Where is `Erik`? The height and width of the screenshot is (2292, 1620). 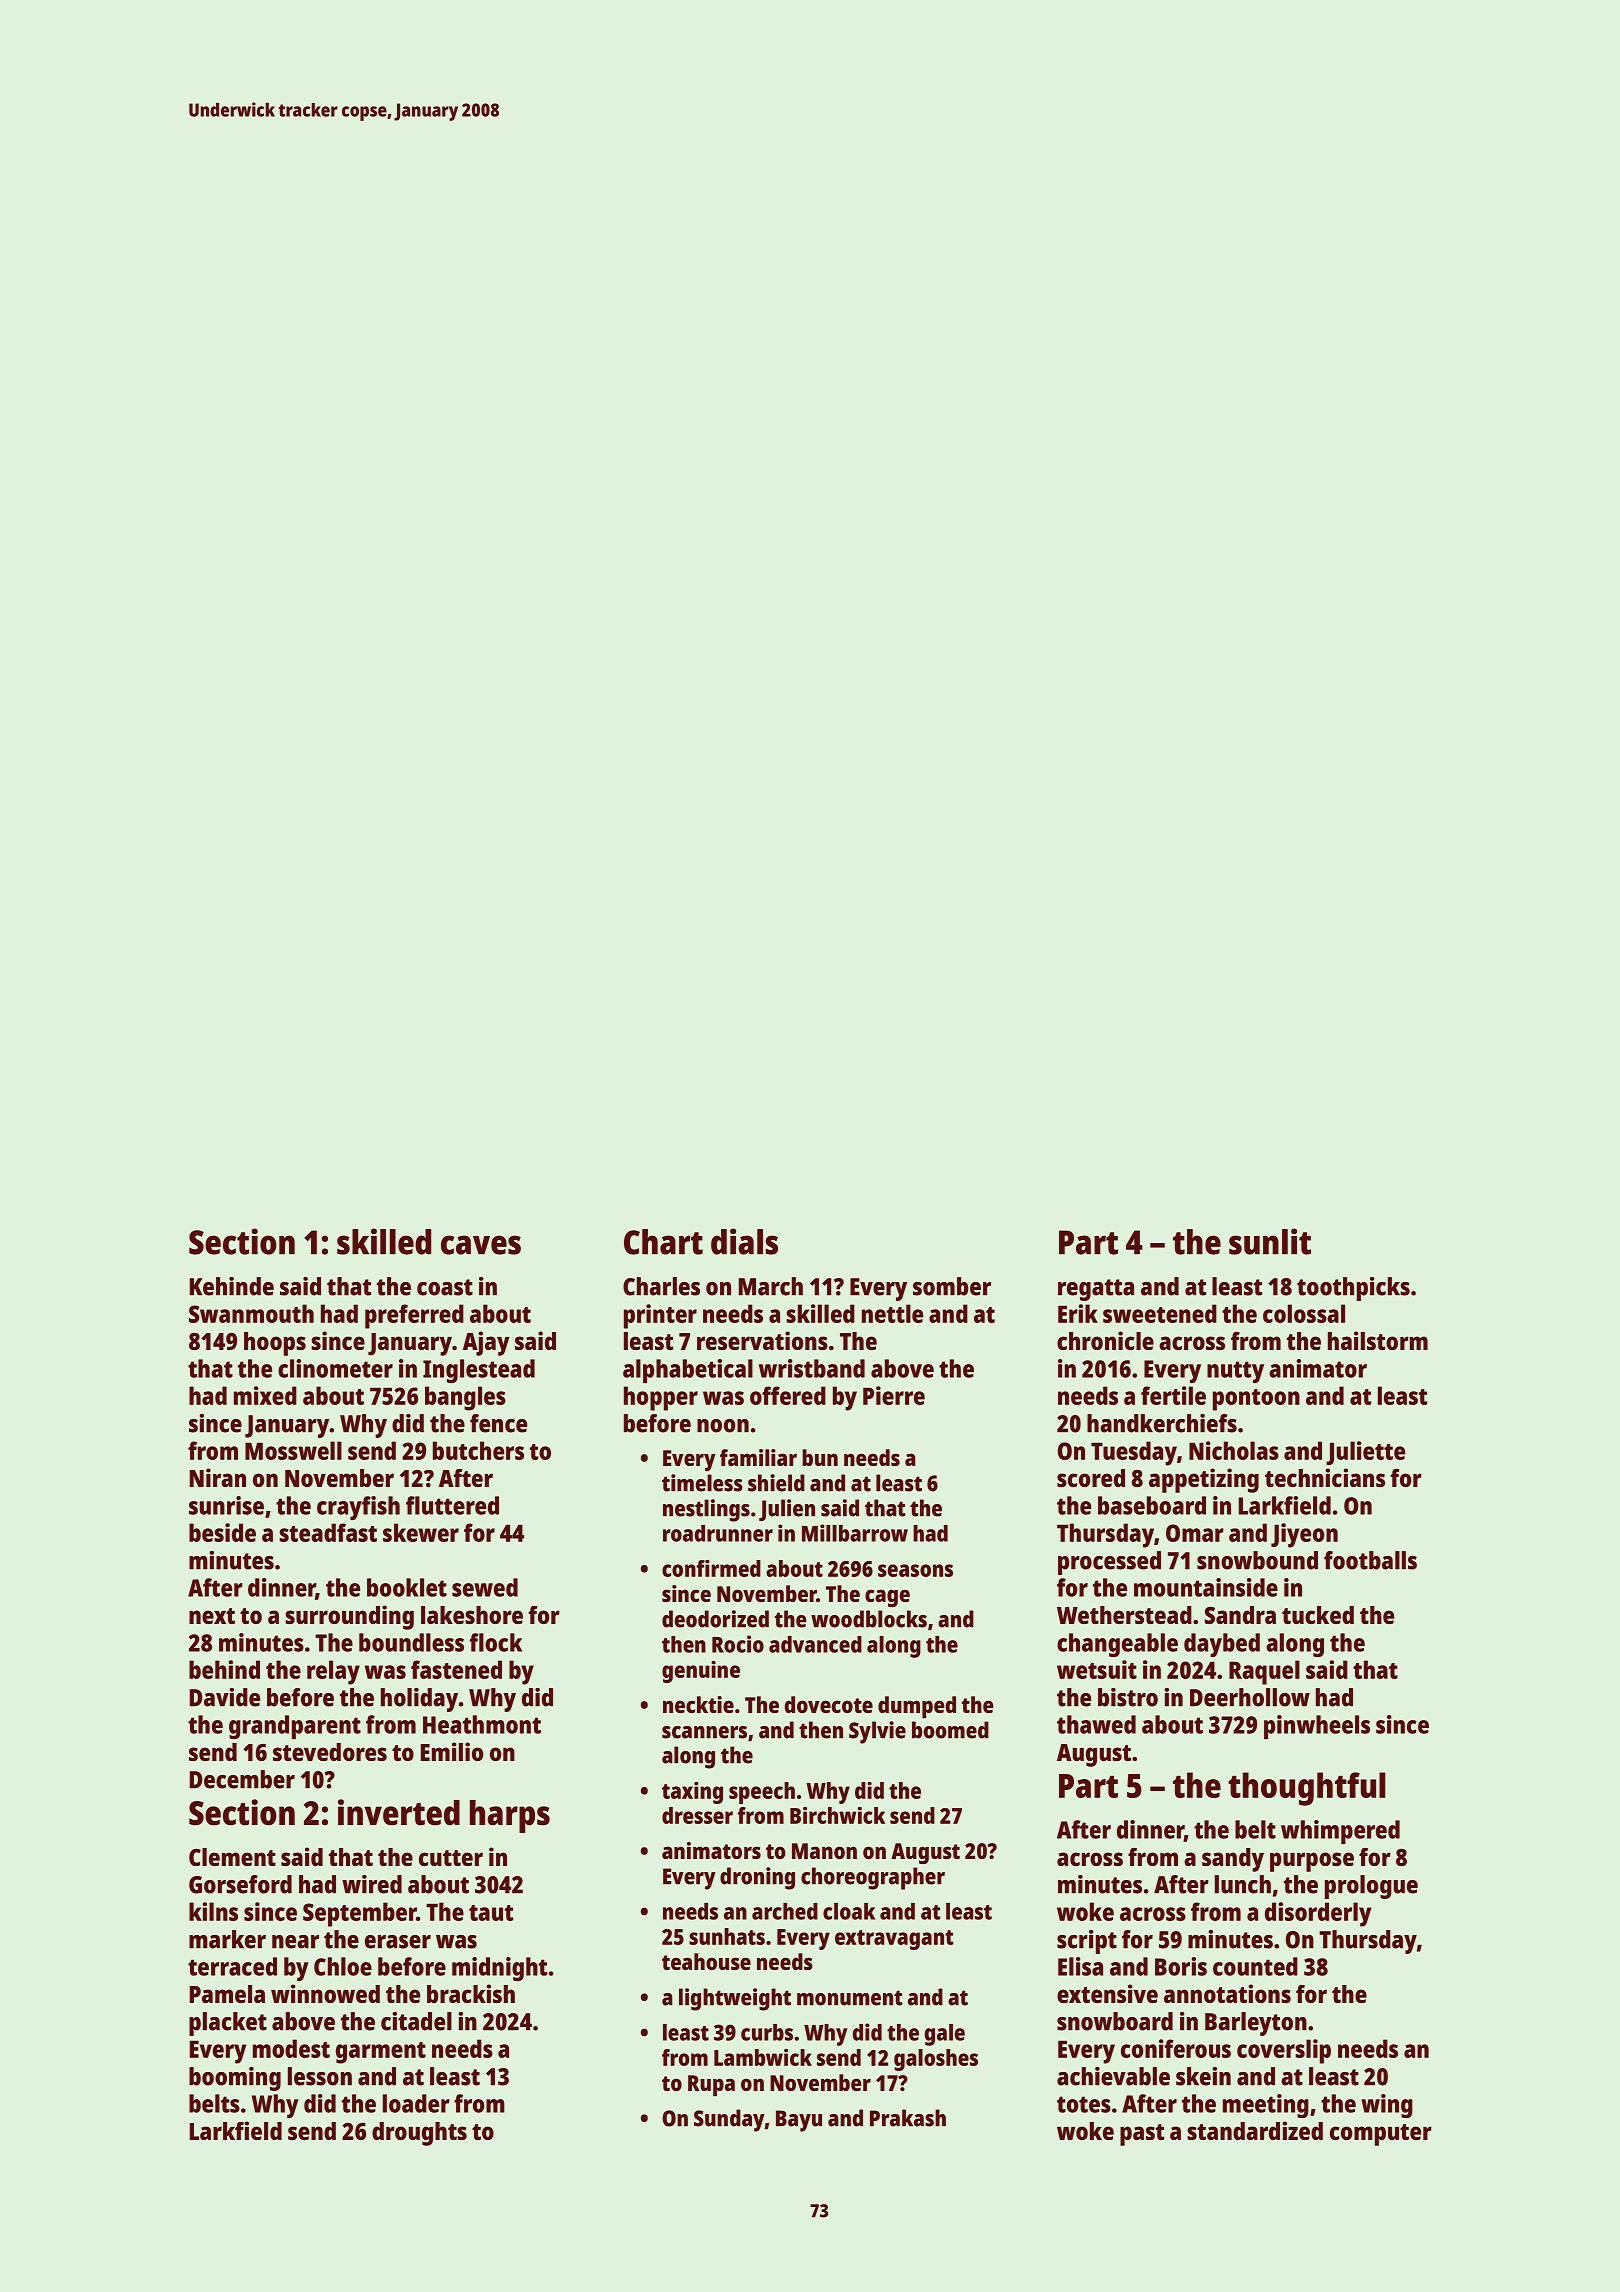
Erik is located at coordinates (1078, 1313).
